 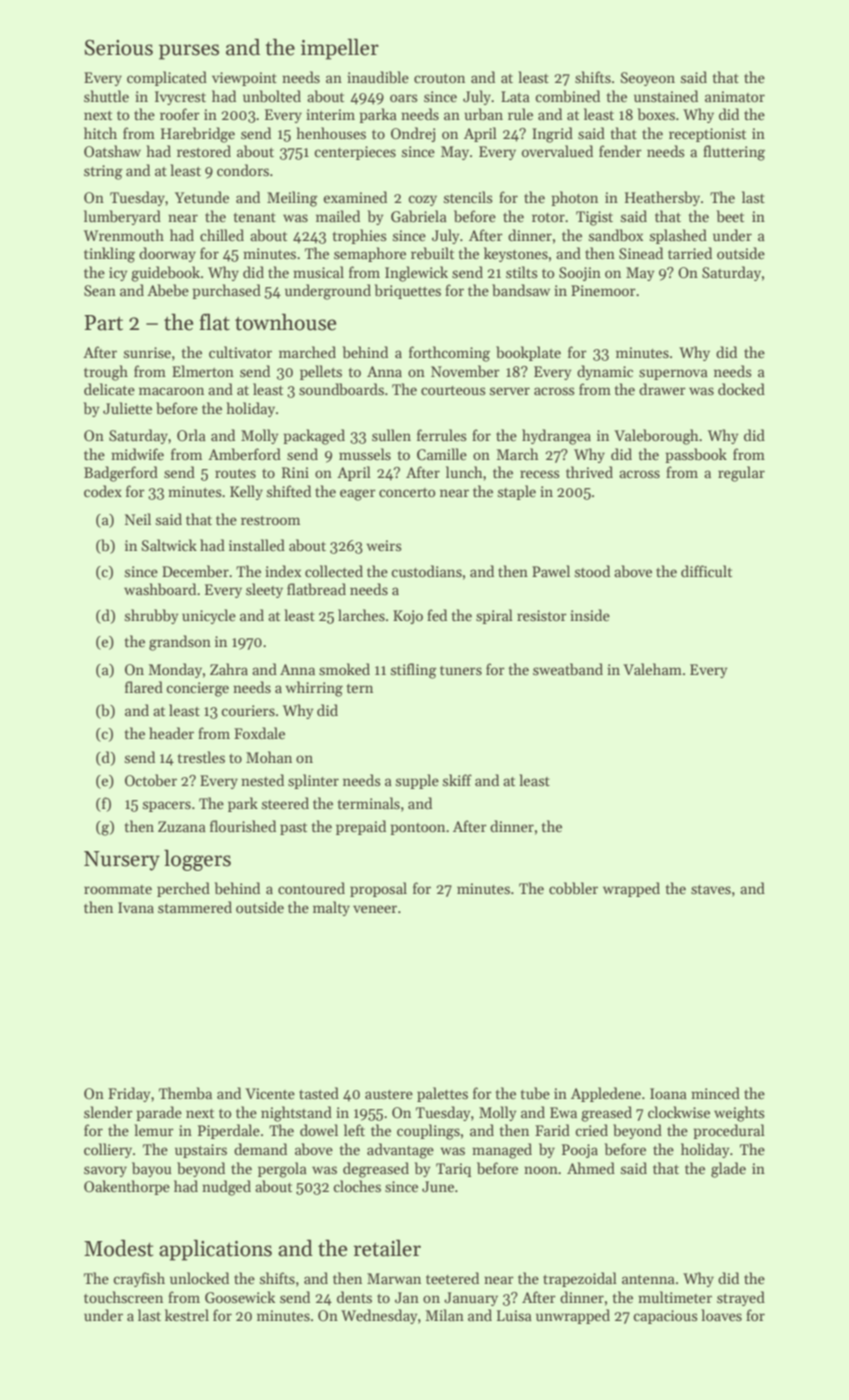 What do you see at coordinates (414, 671) in the screenshot?
I see `stifling` at bounding box center [414, 671].
